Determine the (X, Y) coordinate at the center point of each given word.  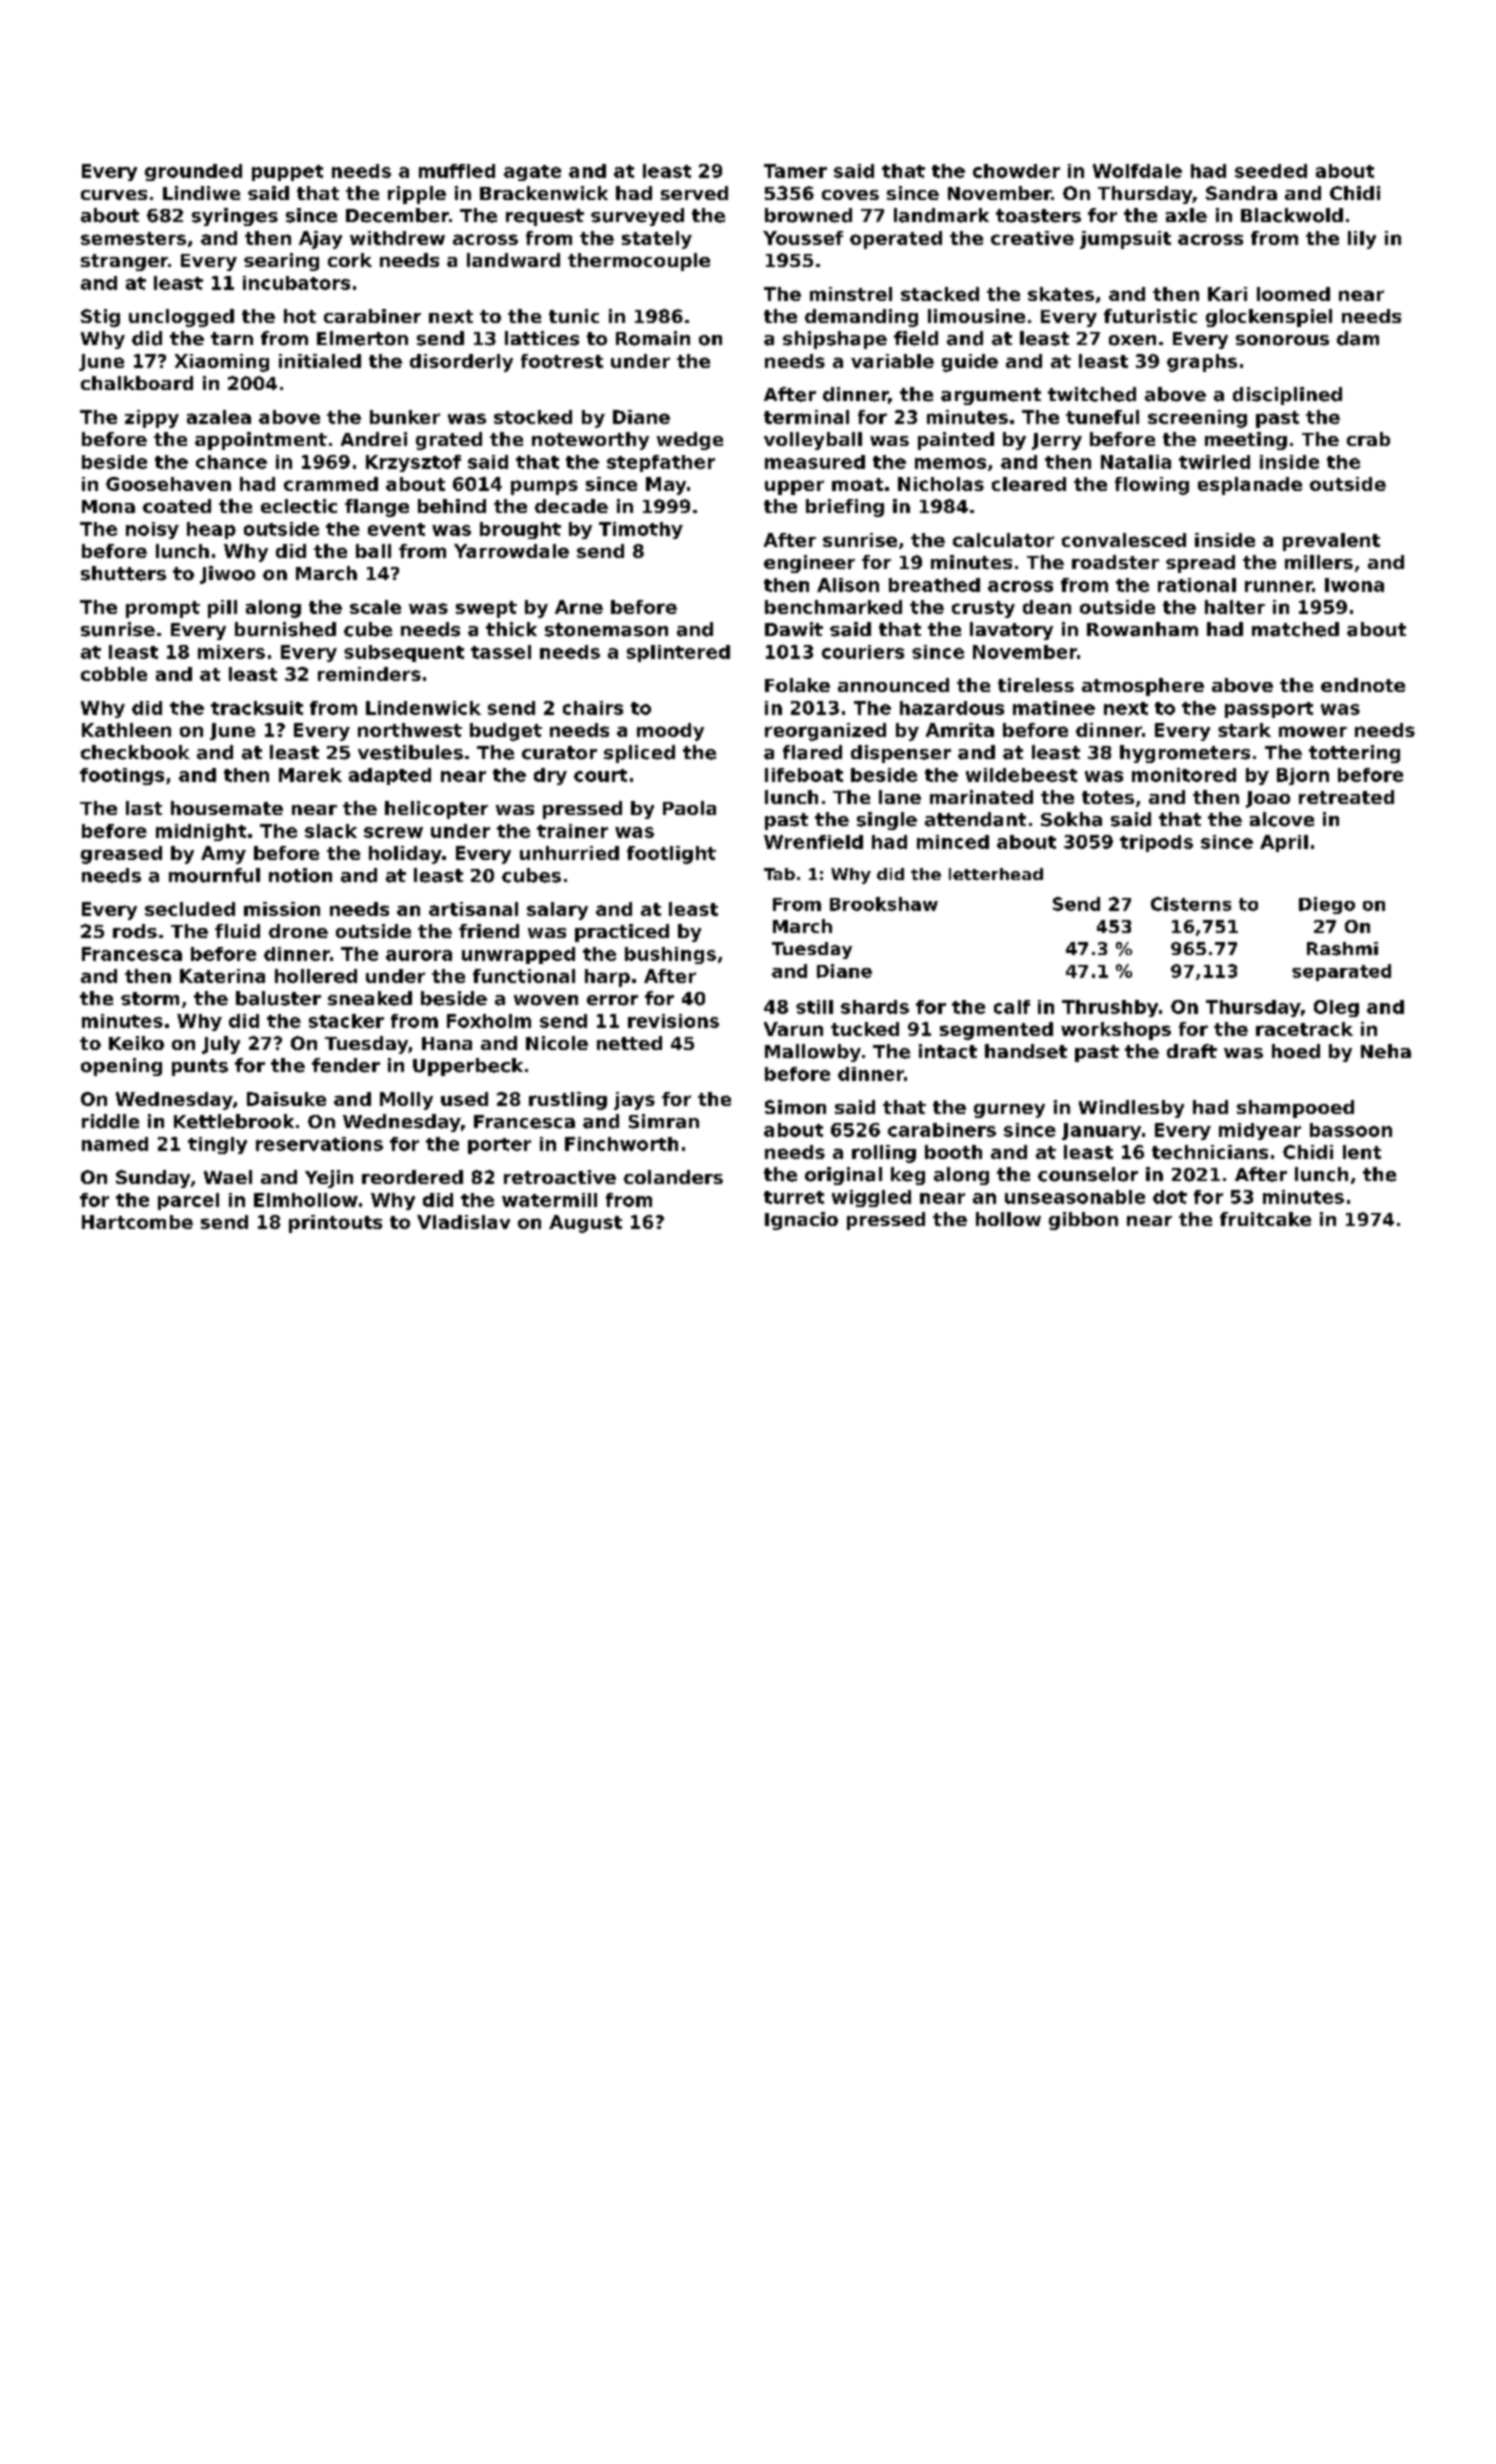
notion (300, 875)
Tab (779, 874)
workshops (1116, 1031)
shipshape (835, 340)
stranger (124, 262)
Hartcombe (137, 1222)
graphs (1202, 363)
